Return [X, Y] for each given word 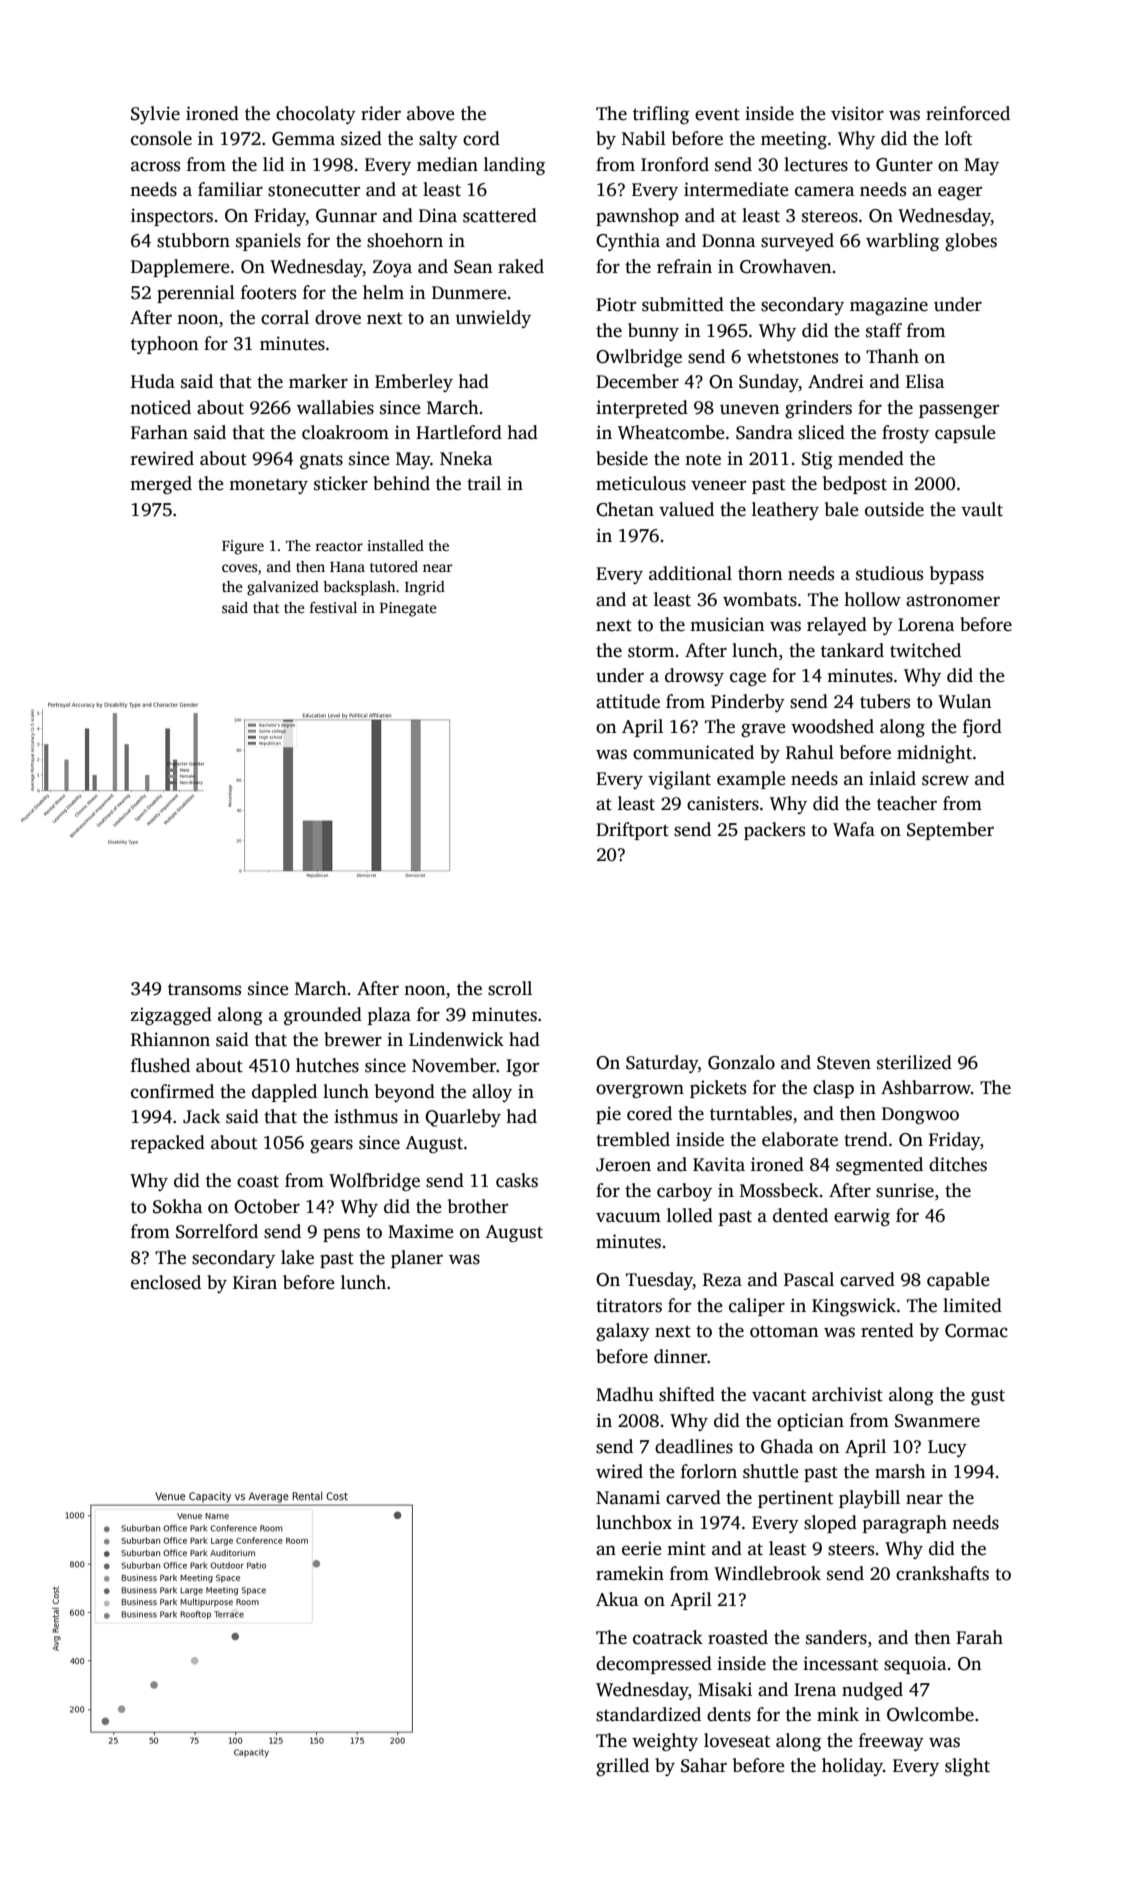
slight [967, 1767]
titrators [629, 1305]
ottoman [784, 1331]
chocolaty [316, 115]
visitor [857, 113]
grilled [622, 1767]
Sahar [704, 1765]
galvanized [283, 588]
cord [481, 138]
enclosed [166, 1282]
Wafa [854, 829]
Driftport [632, 831]
